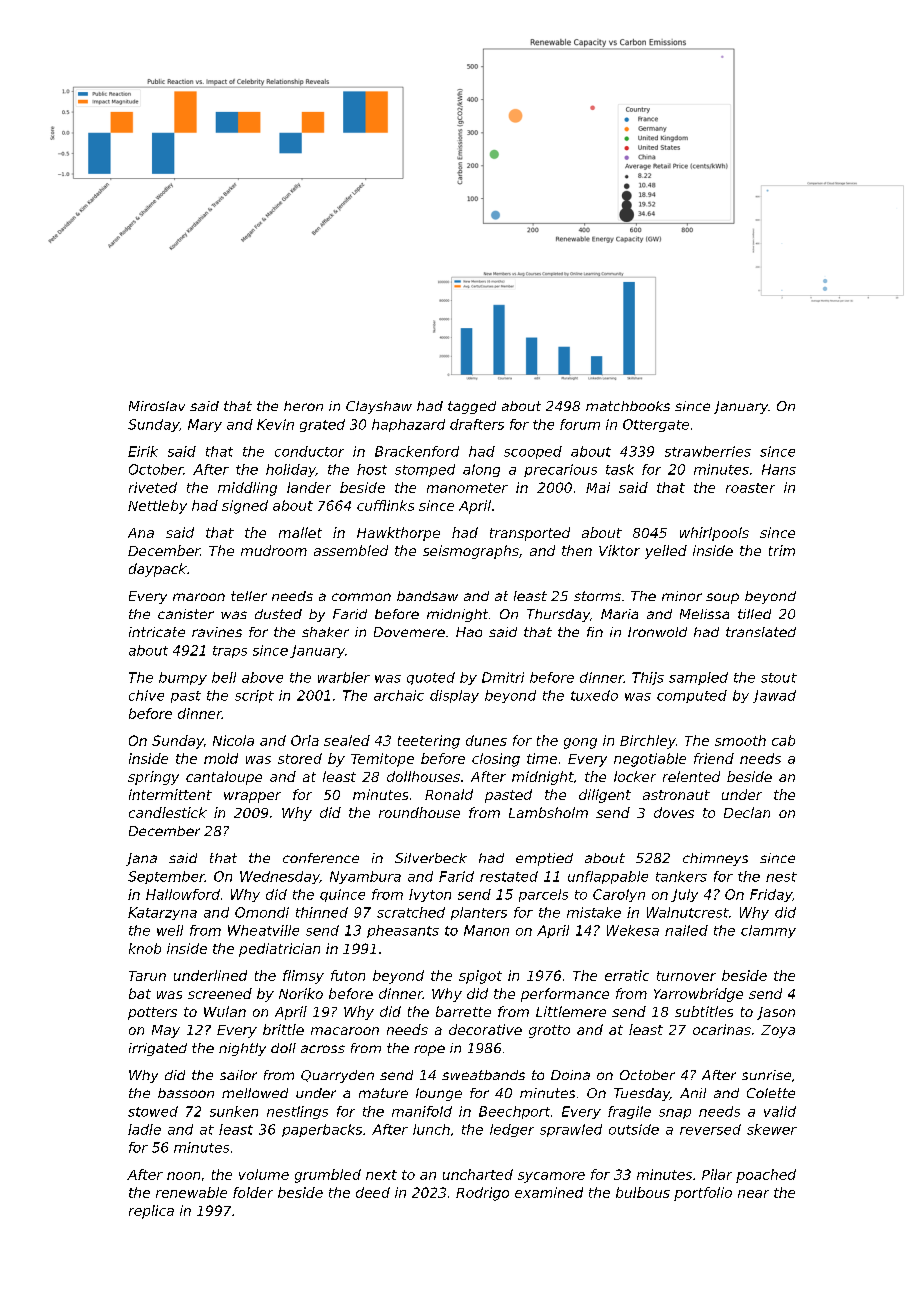 The image size is (924, 1314). Describe the element at coordinates (482, 1194) in the screenshot. I see `Rodrigo` at that location.
